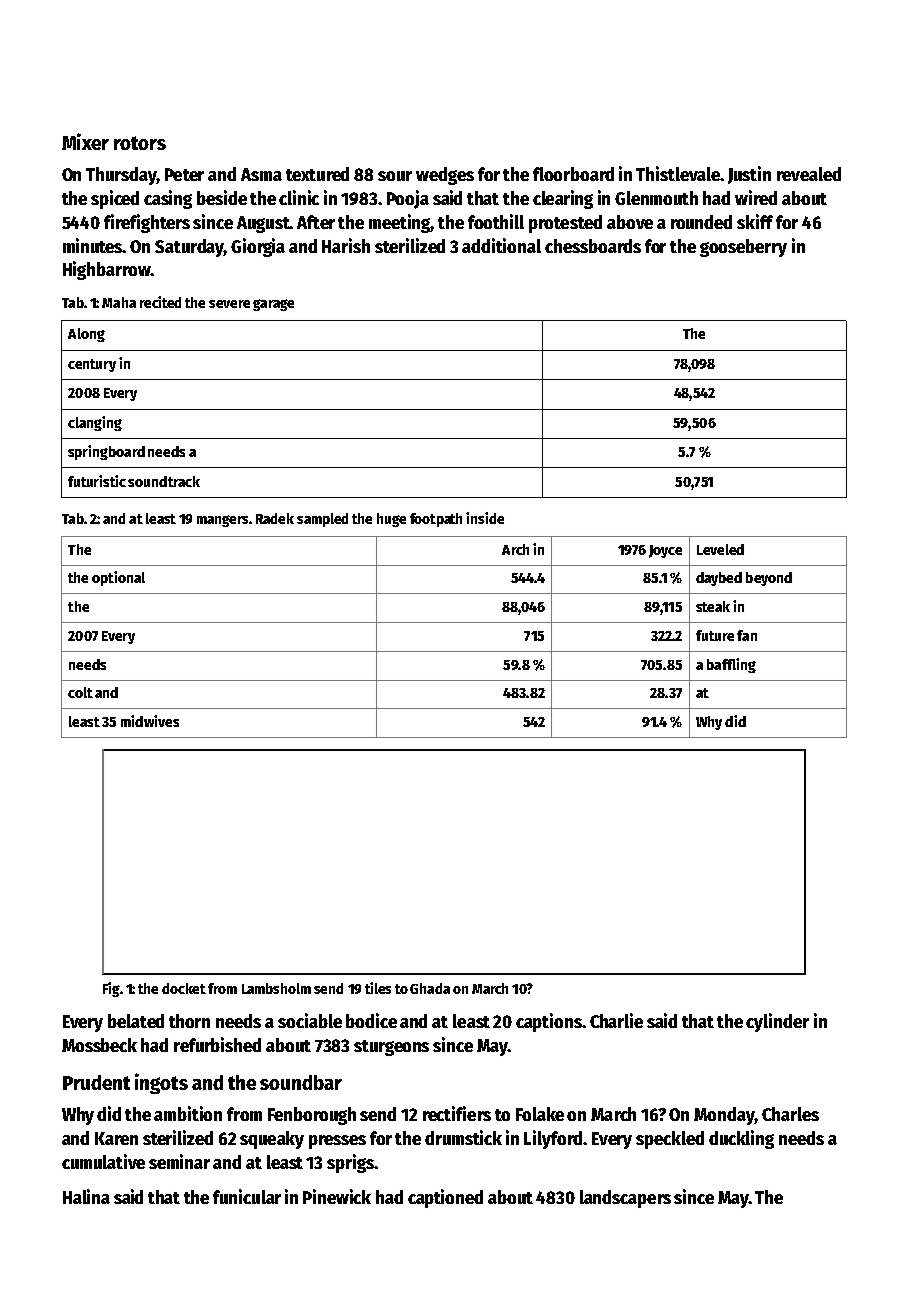 The width and height of the screenshot is (908, 1316). Describe the element at coordinates (665, 551) in the screenshot. I see `Joyce` at that location.
